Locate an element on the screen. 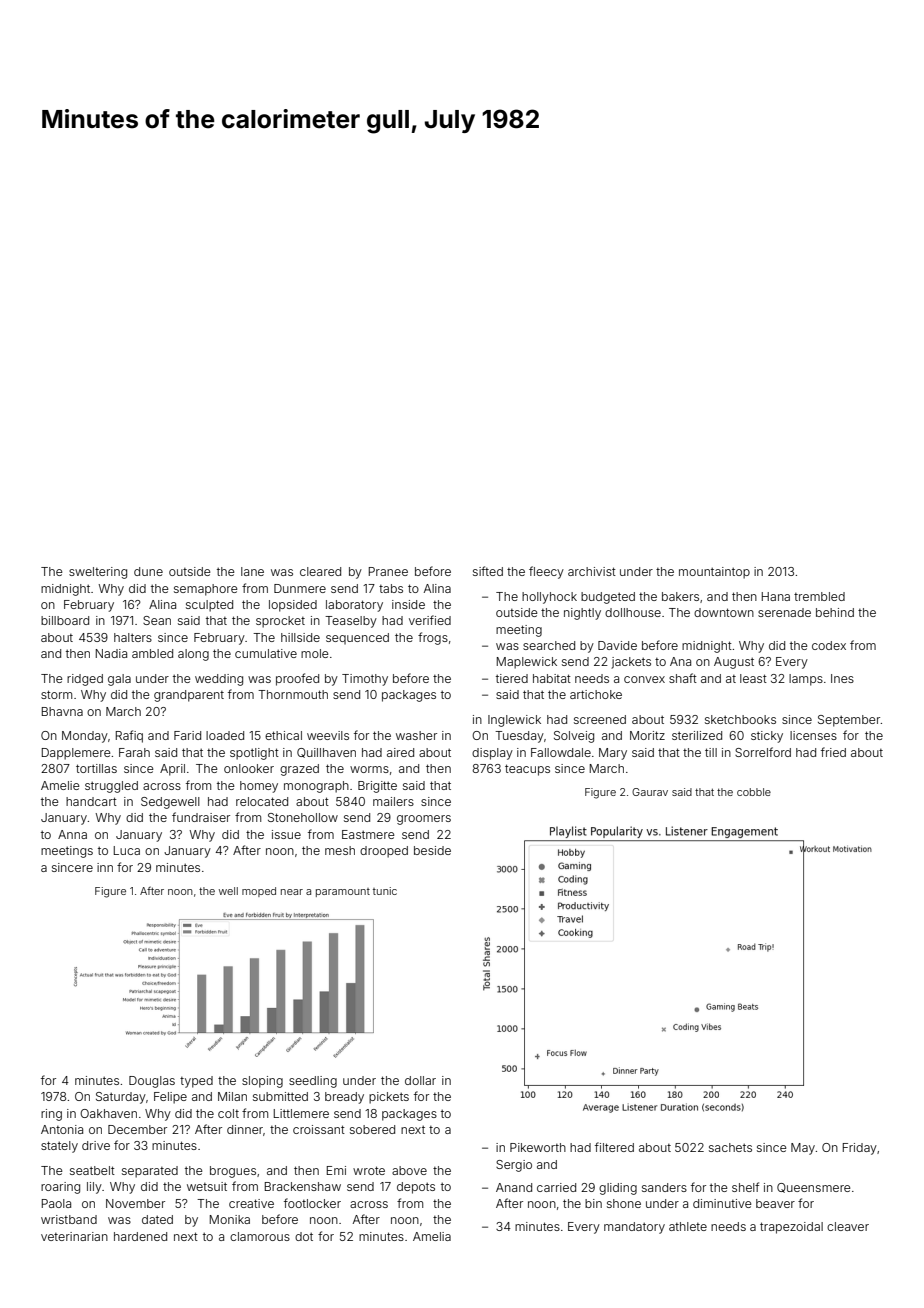 Image resolution: width=924 pixels, height=1308 pixels. Sorrelford is located at coordinates (763, 752).
